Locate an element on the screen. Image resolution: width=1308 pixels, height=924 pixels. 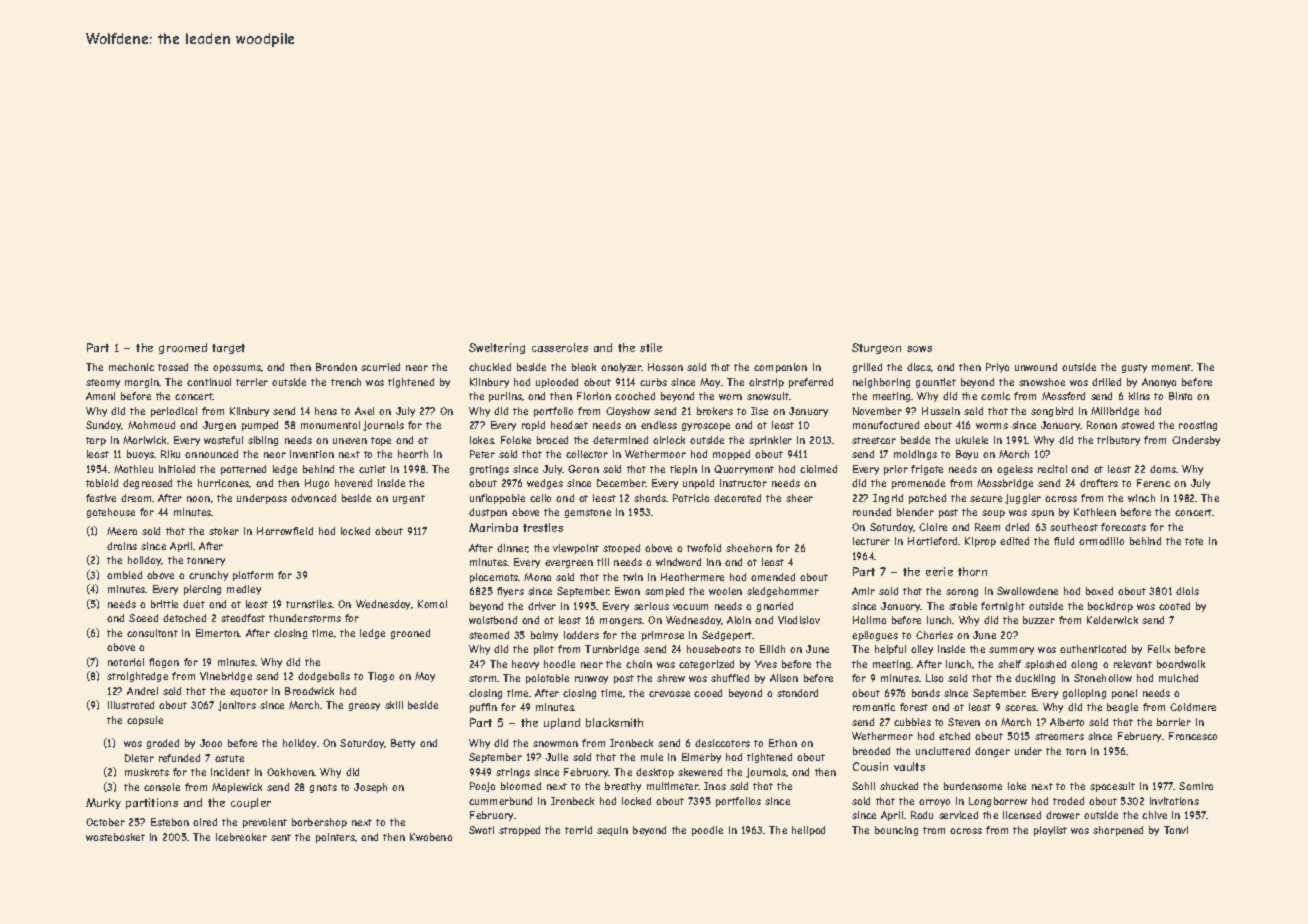
Turnbridge is located at coordinates (612, 650).
